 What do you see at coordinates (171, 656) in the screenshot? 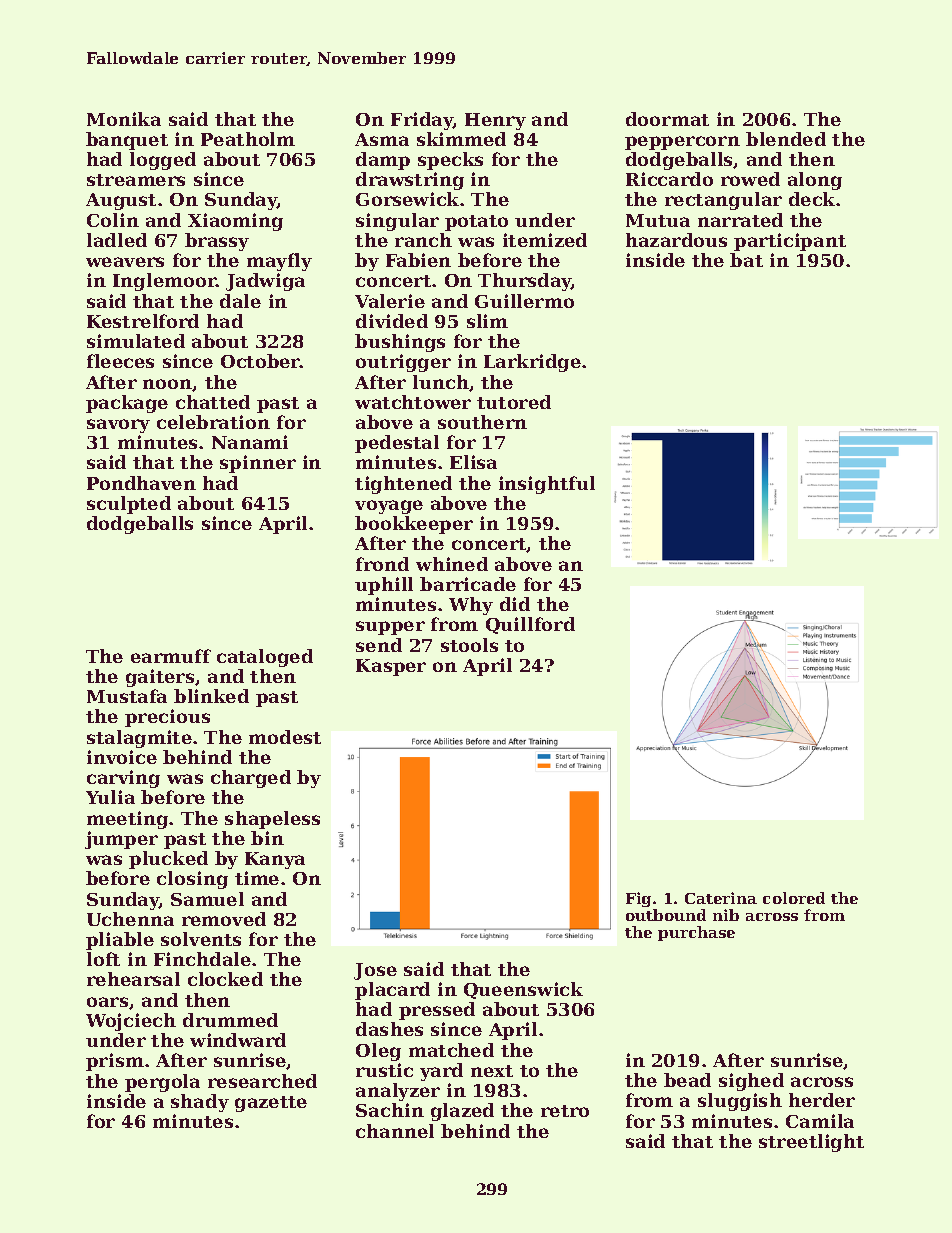
I see `earmuff` at bounding box center [171, 656].
